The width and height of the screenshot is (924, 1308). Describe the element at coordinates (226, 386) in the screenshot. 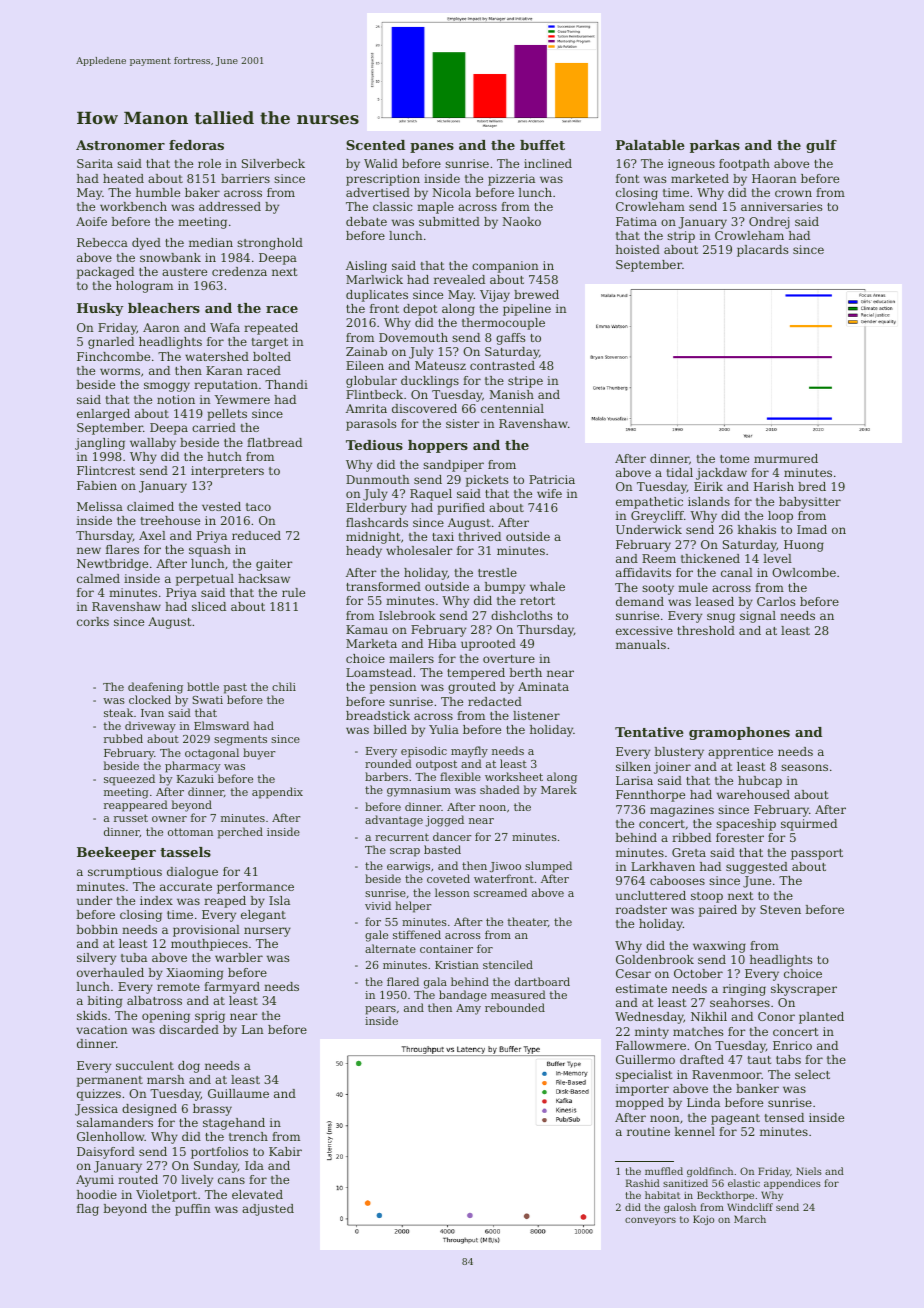

I see `reputation` at that location.
